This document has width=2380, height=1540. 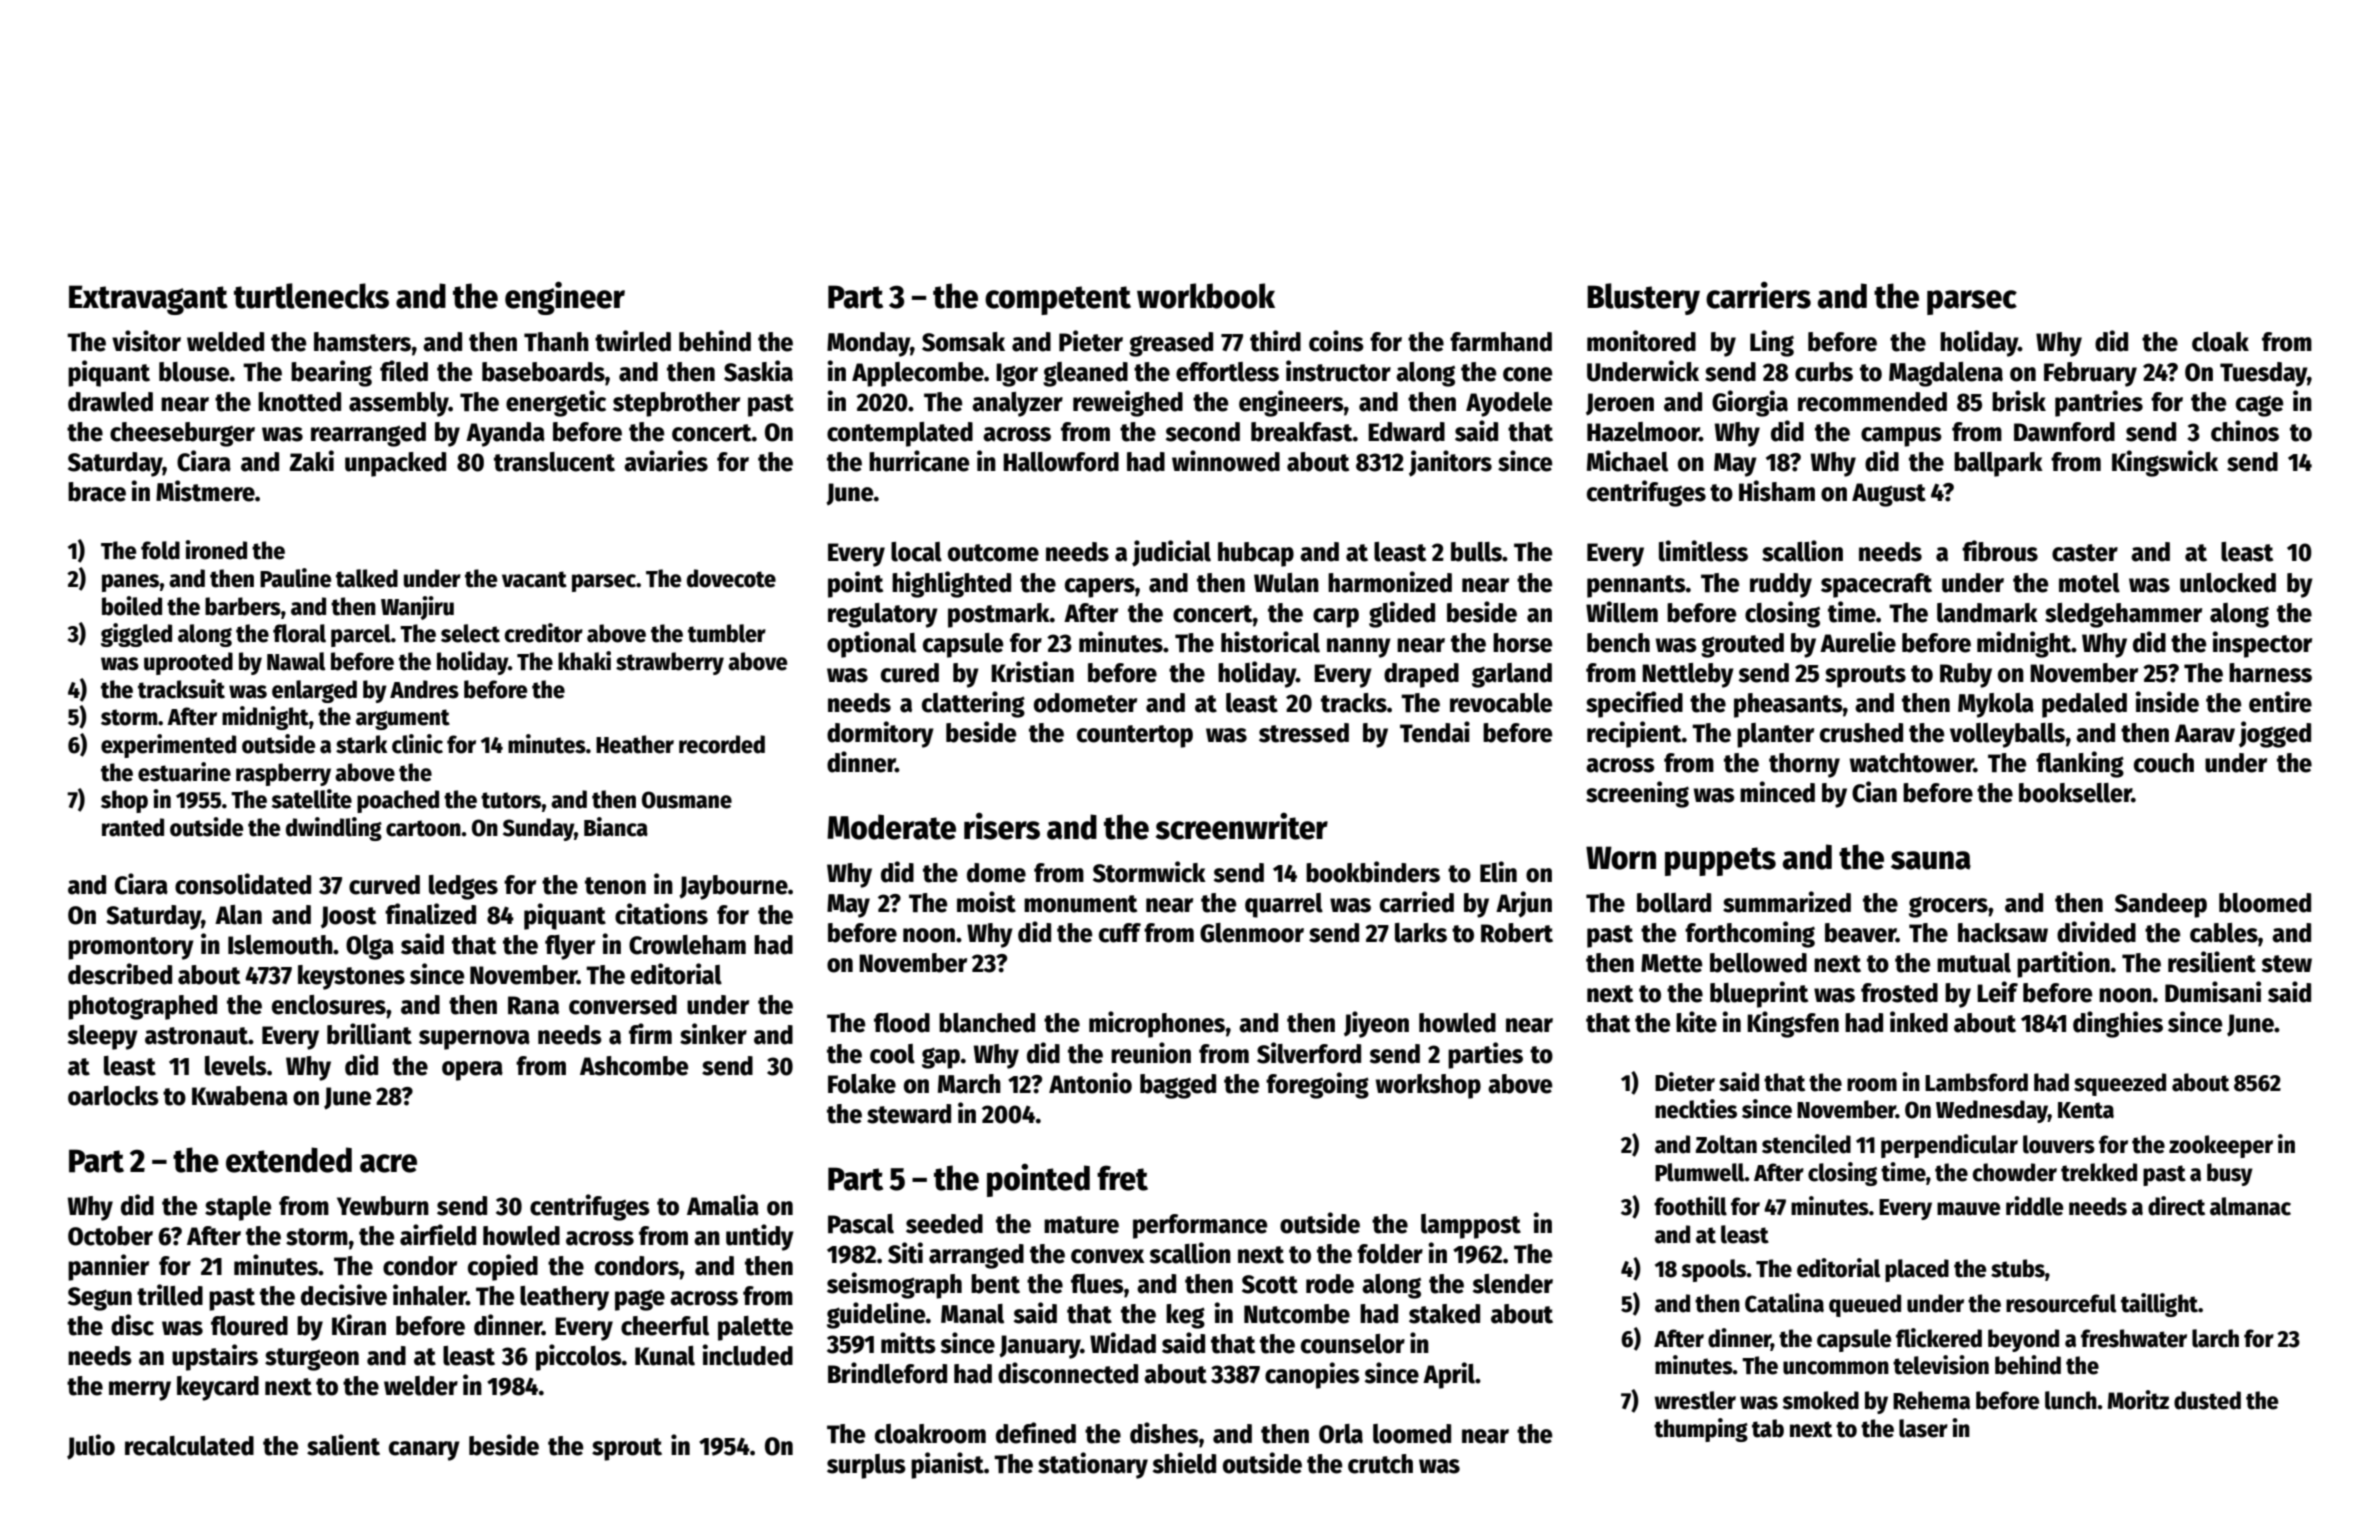 I want to click on Julio, so click(x=91, y=1447).
